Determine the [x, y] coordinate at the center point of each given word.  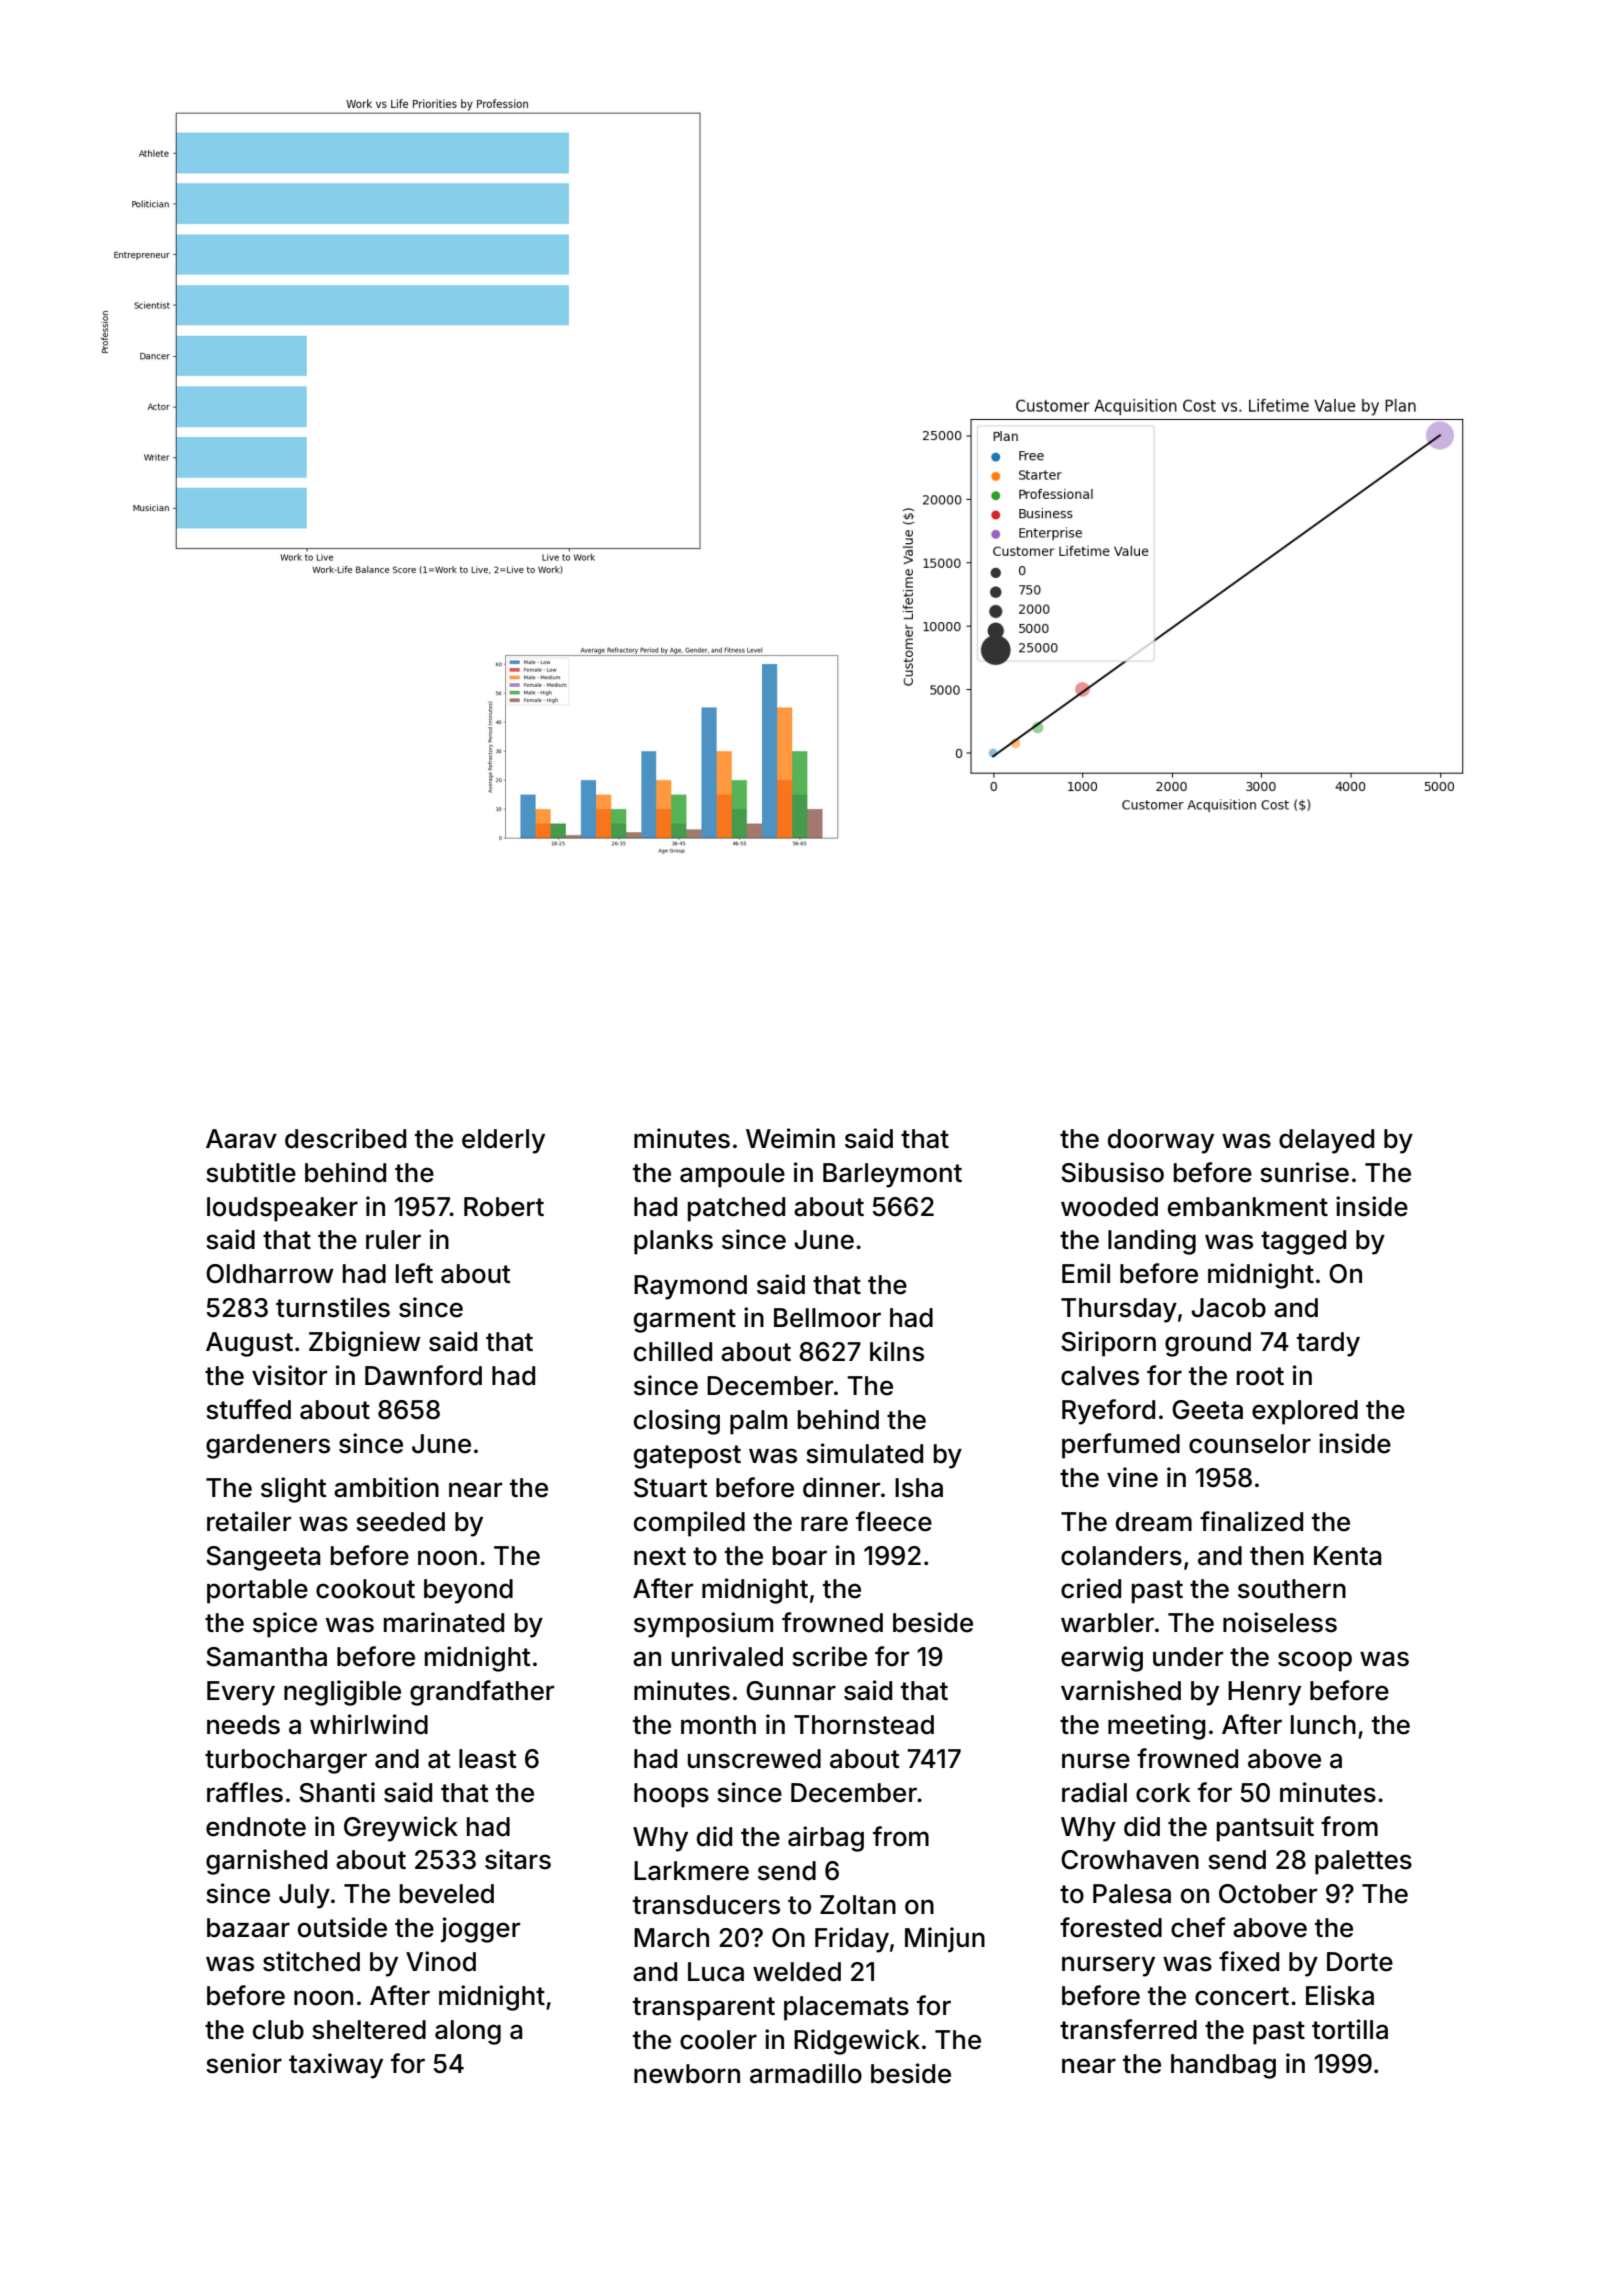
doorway [1161, 1141]
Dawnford [423, 1375]
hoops [671, 1795]
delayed [1326, 1141]
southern [1292, 1589]
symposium [703, 1625]
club [278, 2030]
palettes [1363, 1862]
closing [677, 1422]
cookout [365, 1589]
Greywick [401, 1829]
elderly [503, 1141]
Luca [716, 1972]
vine [1132, 1477]
